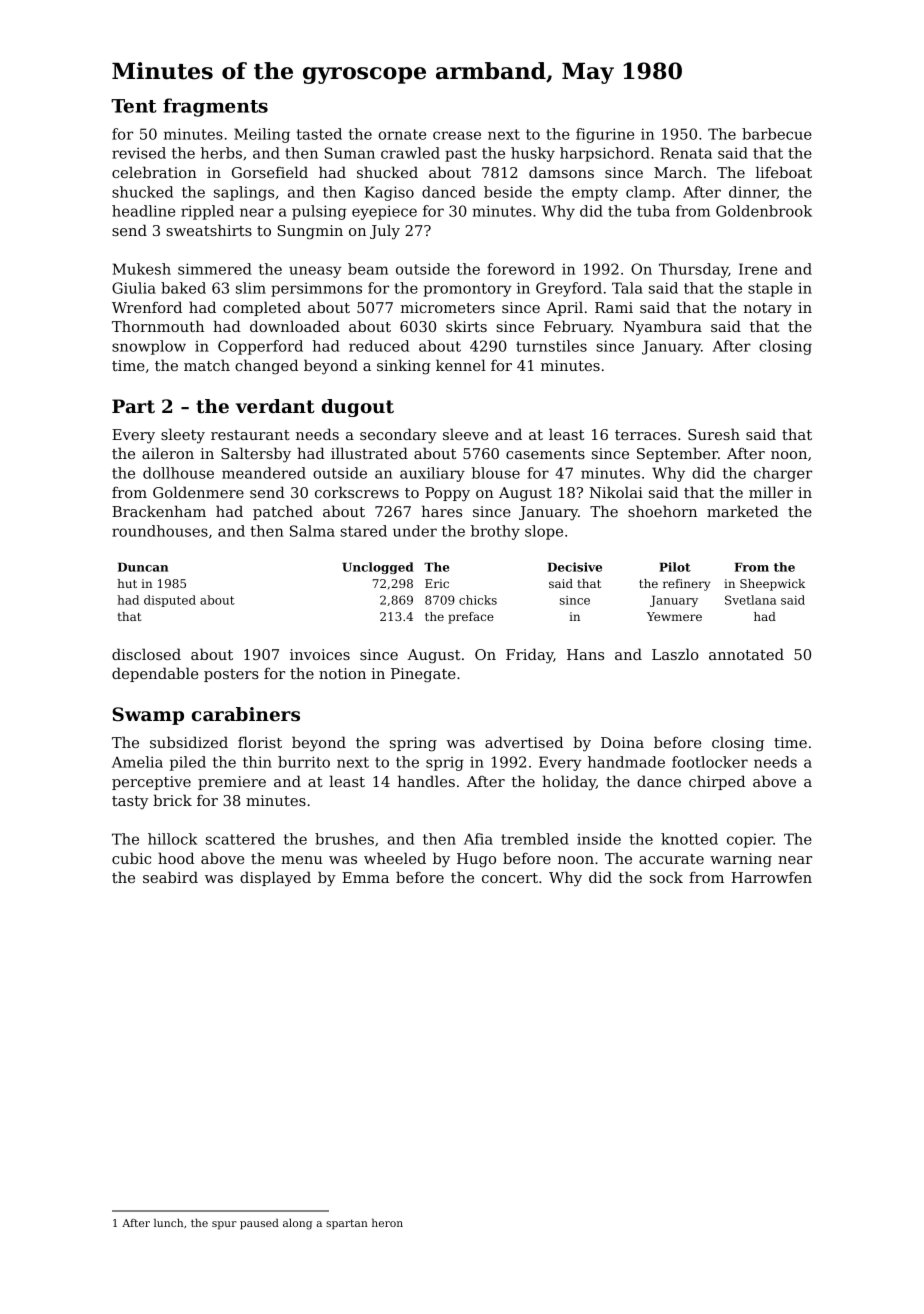  I want to click on advertised, so click(524, 742).
